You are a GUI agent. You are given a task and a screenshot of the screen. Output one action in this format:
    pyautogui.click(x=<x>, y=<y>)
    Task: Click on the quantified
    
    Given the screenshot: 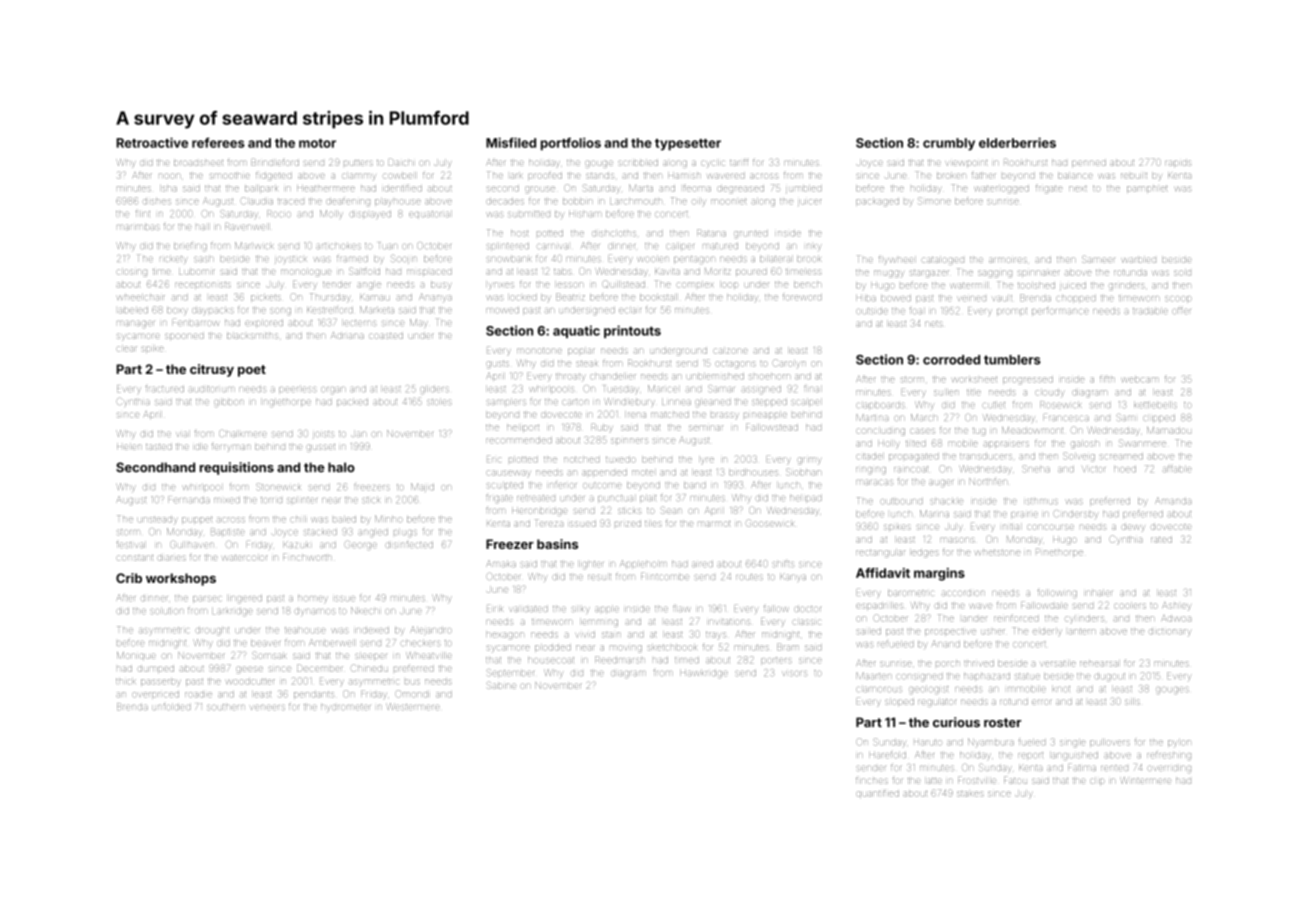 What is the action you would take?
    pyautogui.click(x=877, y=794)
